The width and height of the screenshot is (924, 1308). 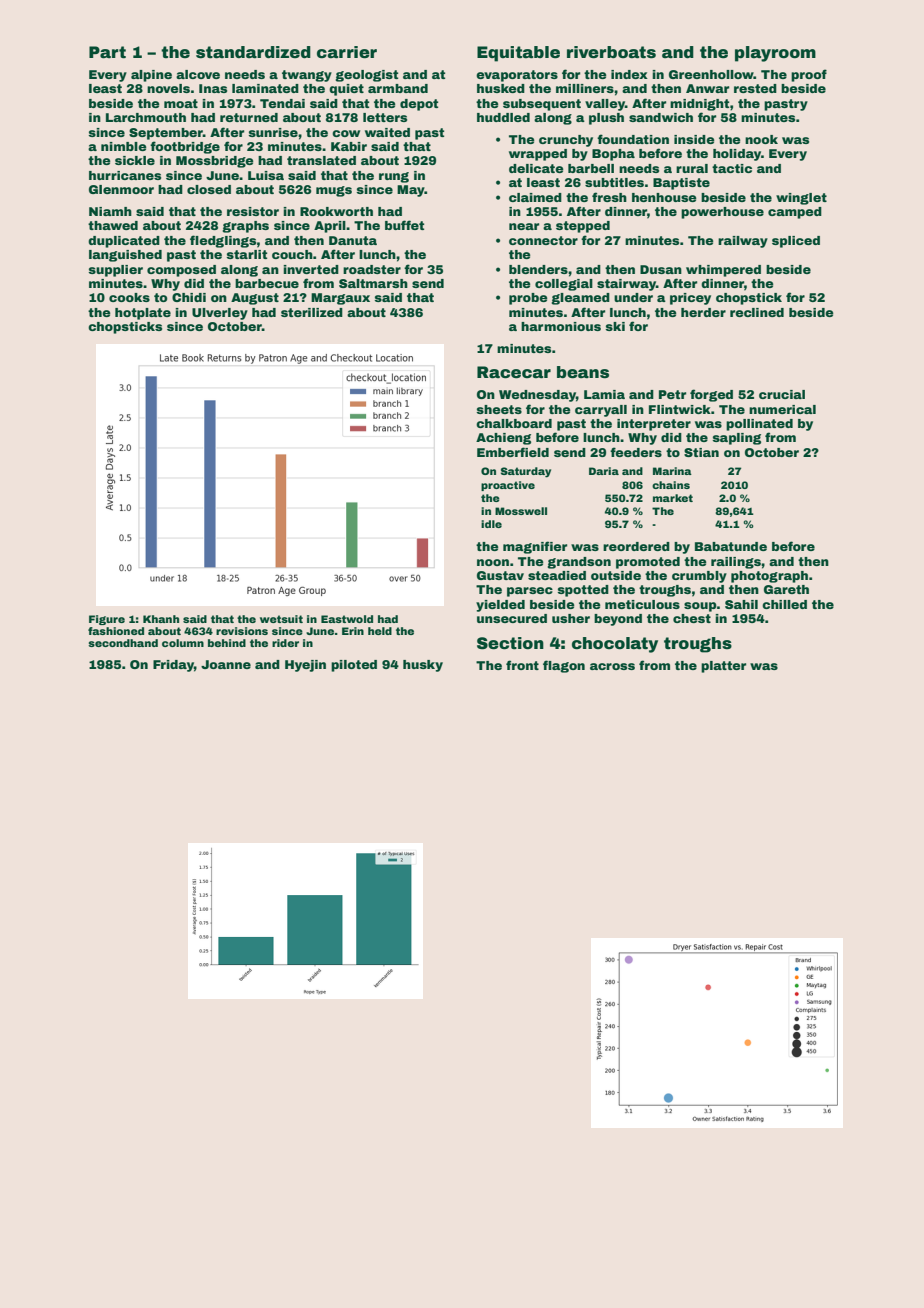 What do you see at coordinates (782, 394) in the screenshot?
I see `crucial` at bounding box center [782, 394].
